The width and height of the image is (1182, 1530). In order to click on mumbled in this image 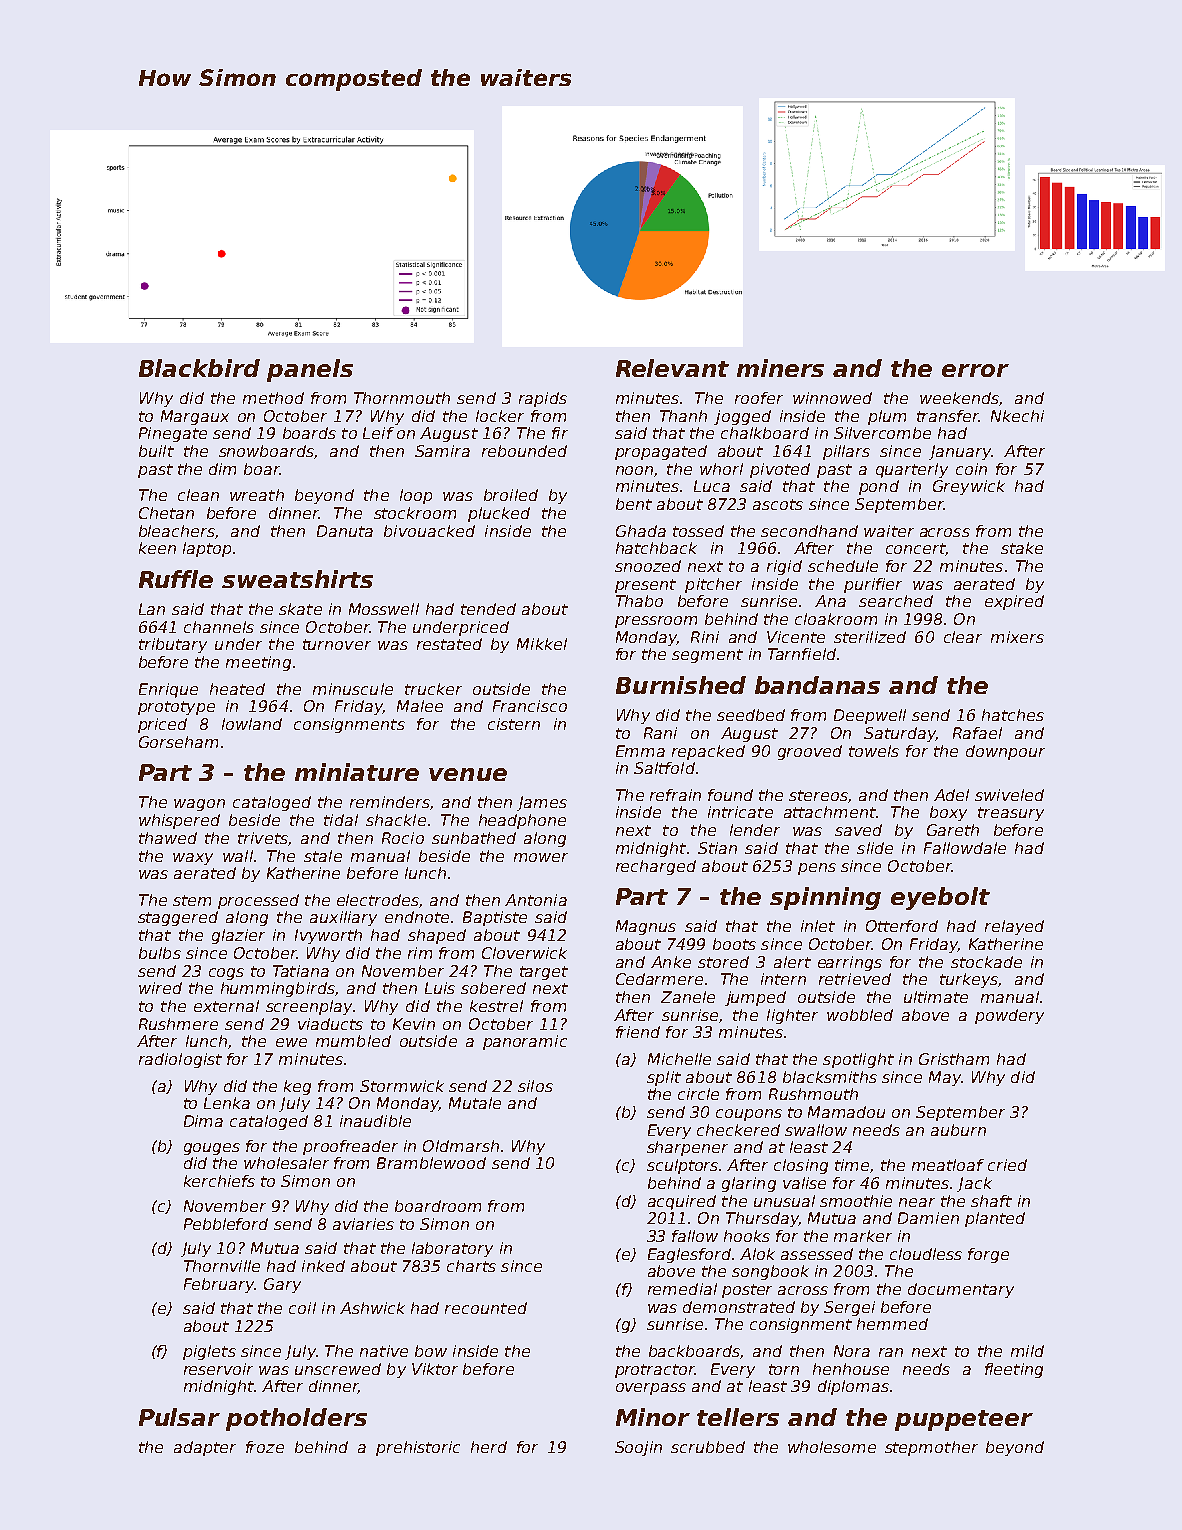, I will do `click(353, 1041)`.
